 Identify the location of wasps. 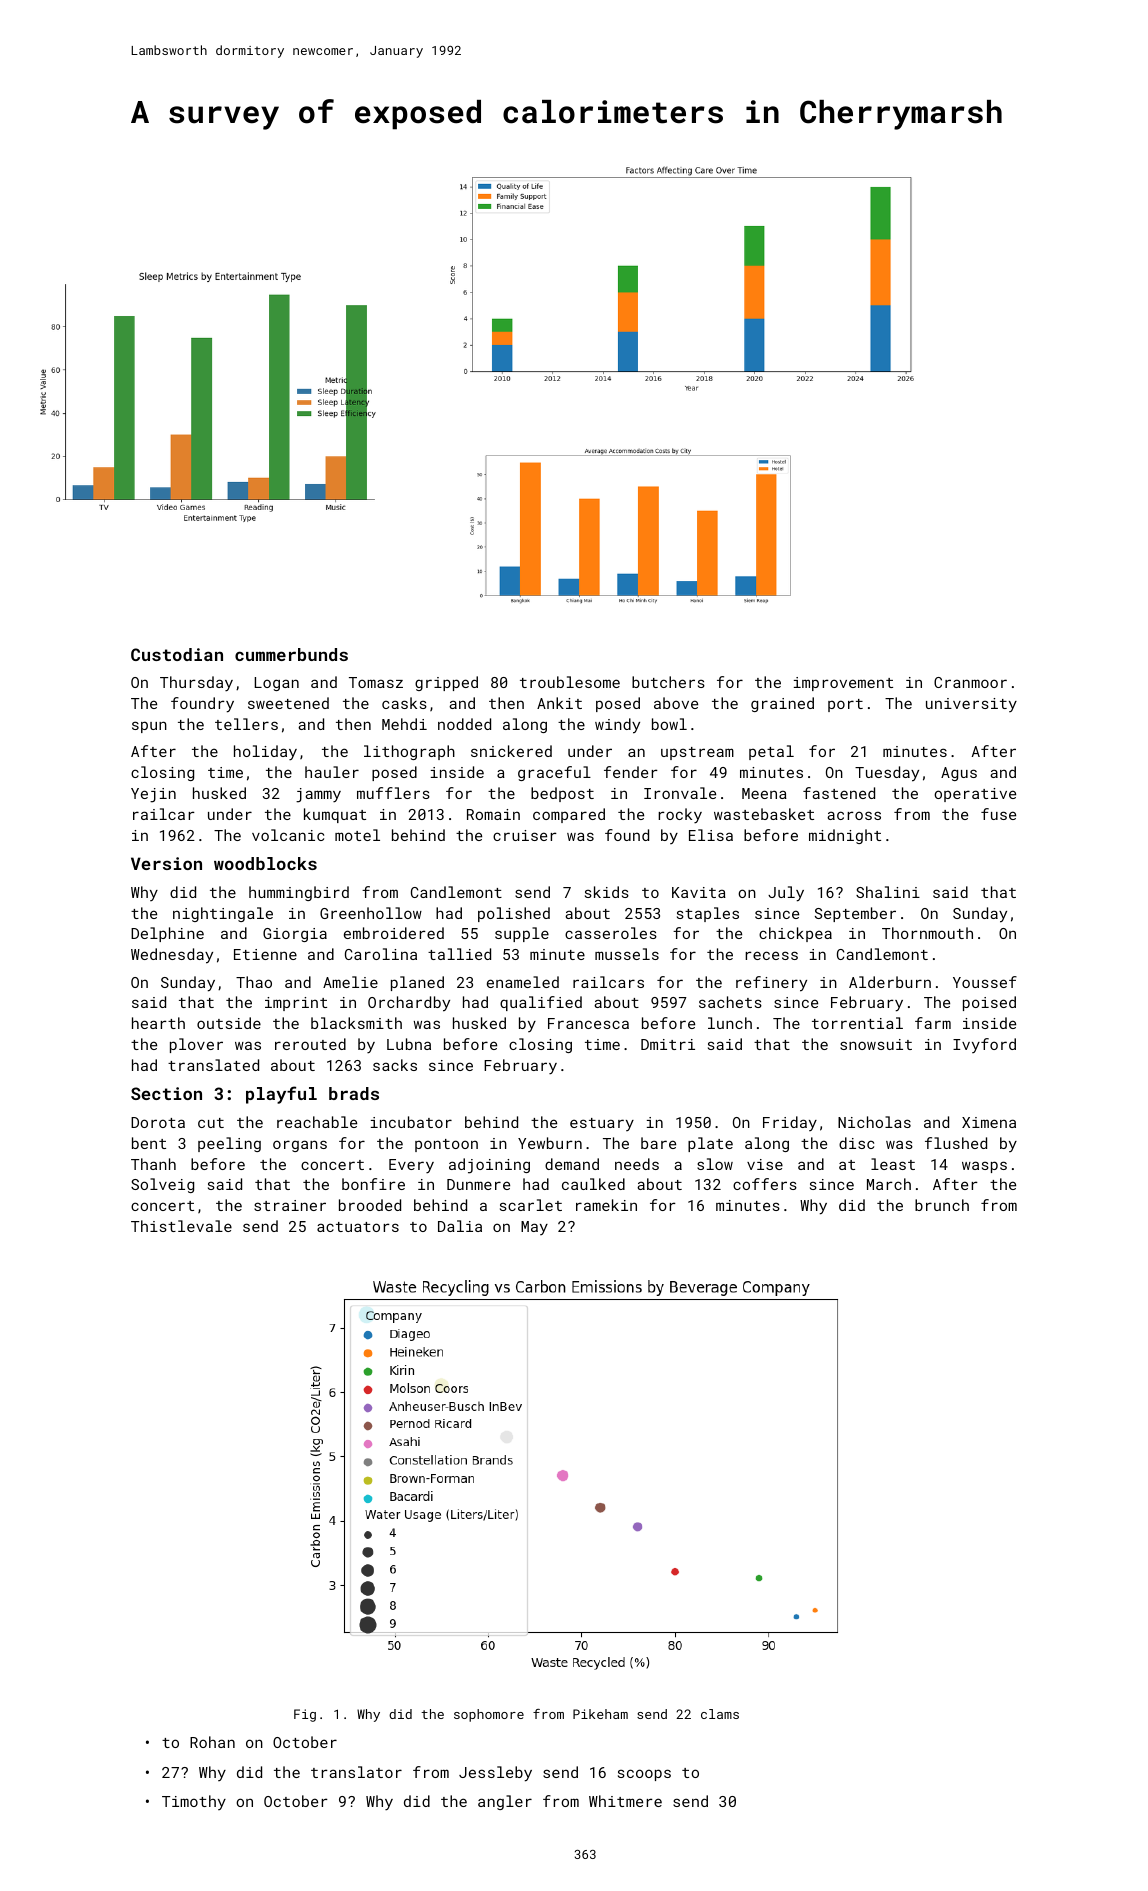
(984, 1167).
